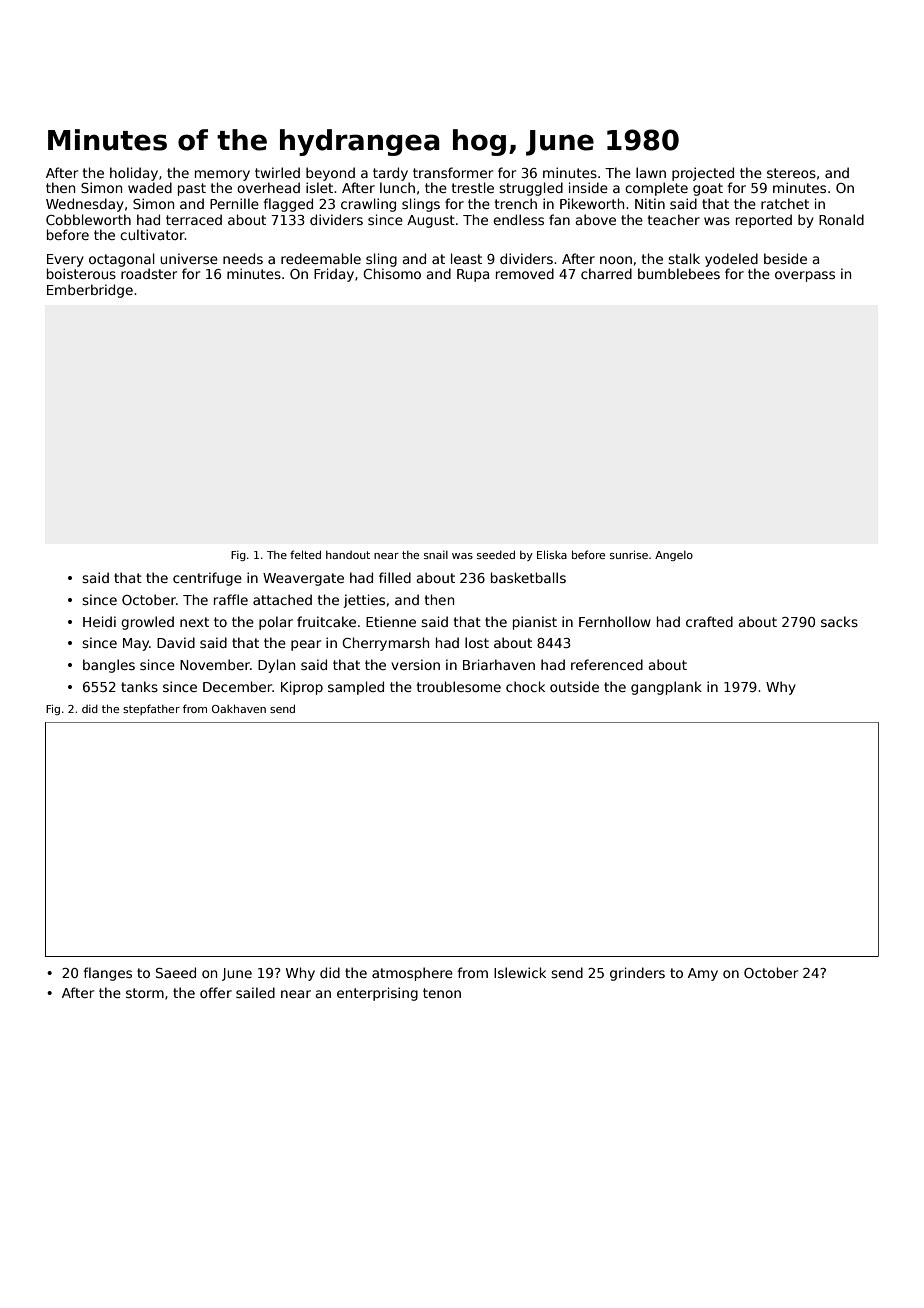  I want to click on Saeed, so click(176, 972).
